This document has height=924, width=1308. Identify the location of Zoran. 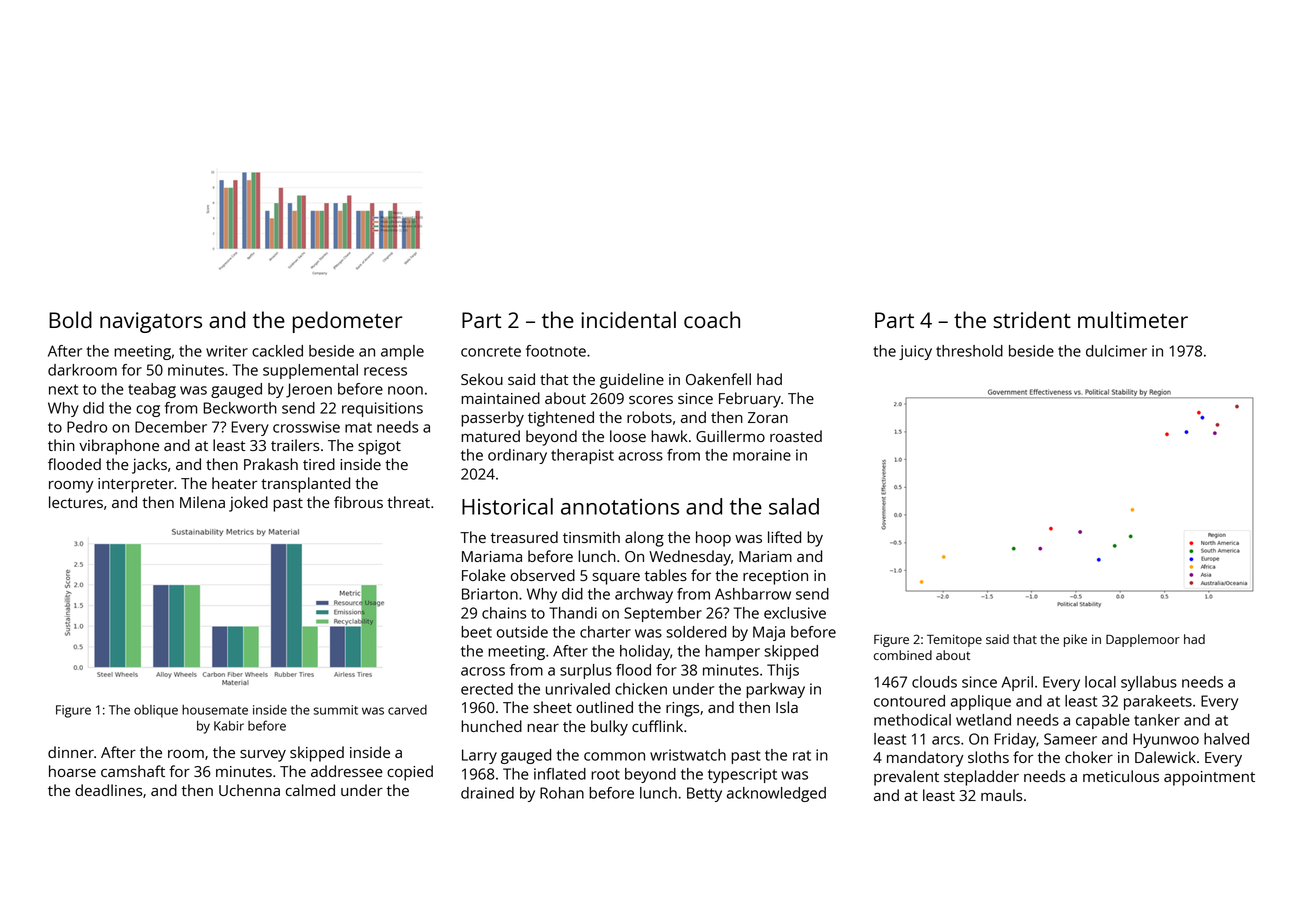
(768, 417).
